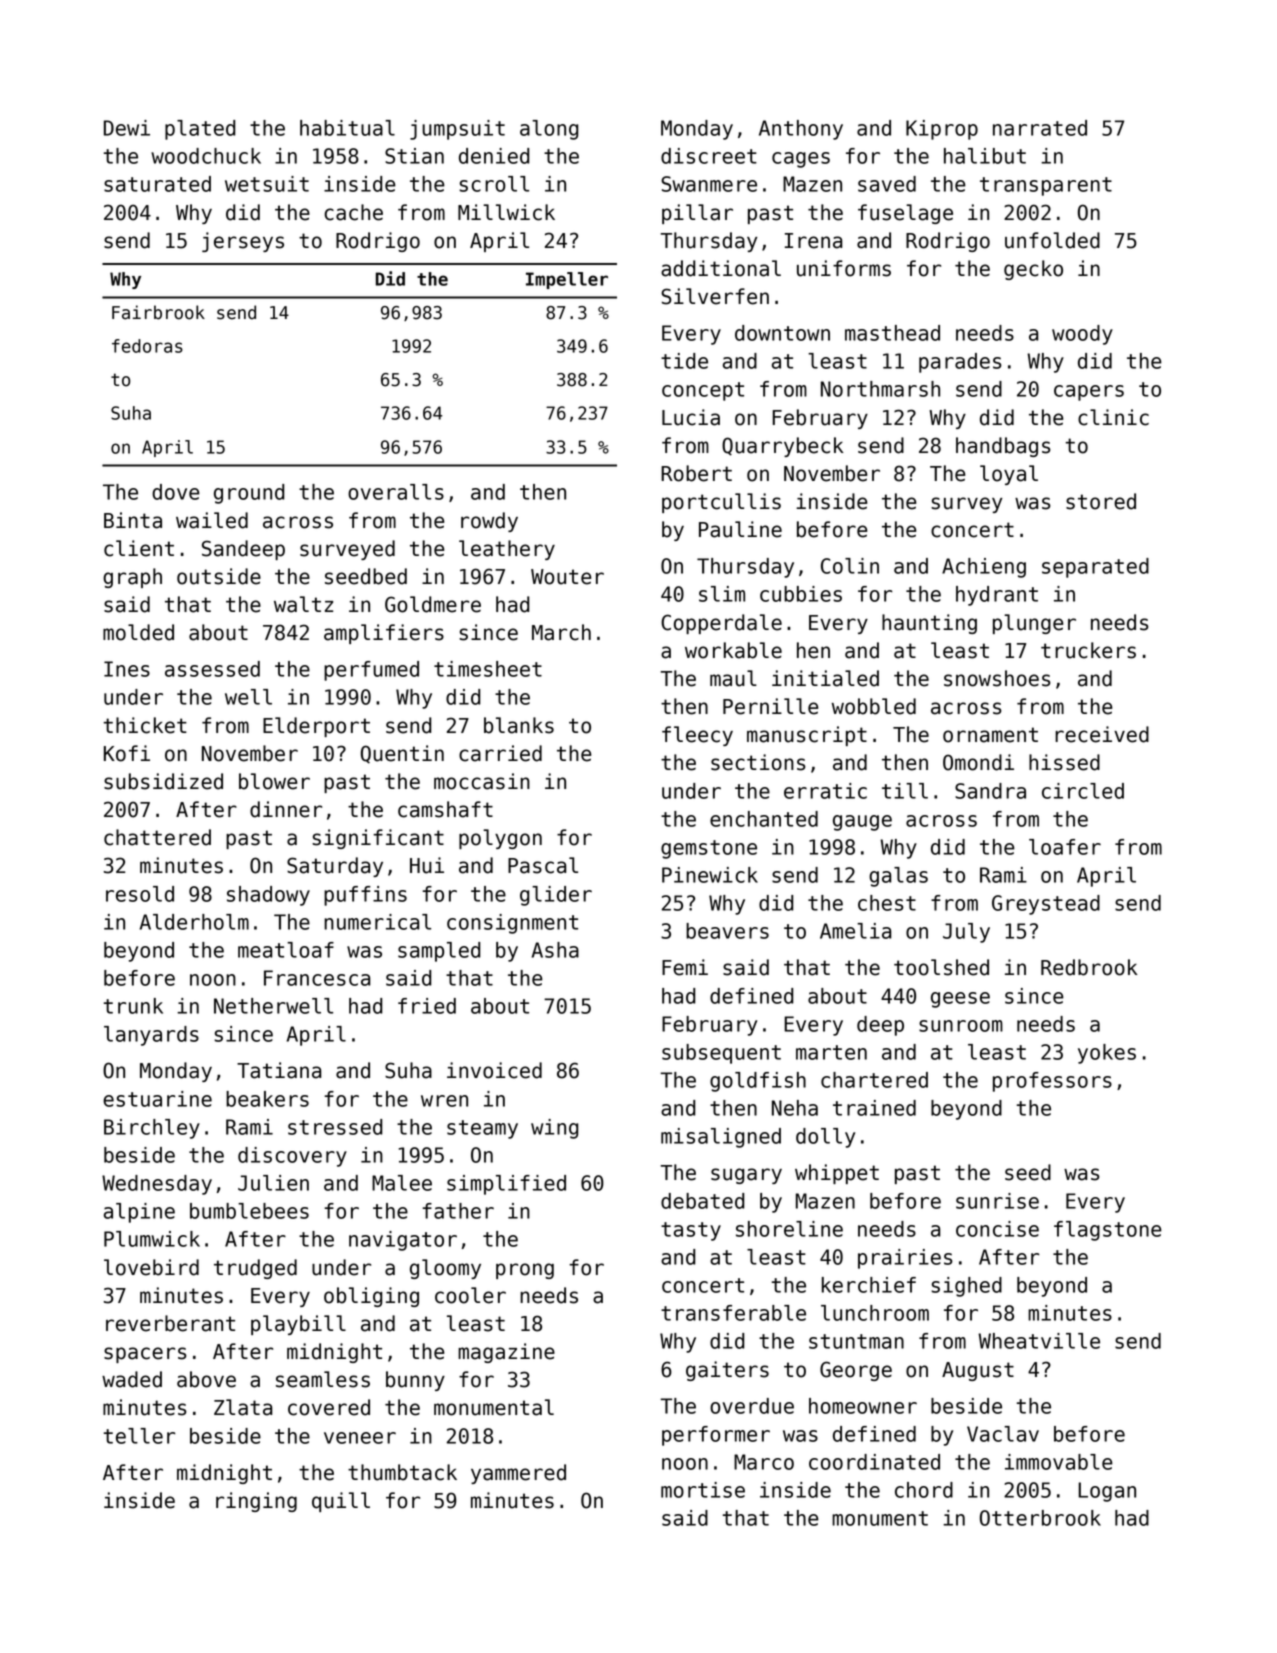 Image resolution: width=1277 pixels, height=1653 pixels. I want to click on pillar, so click(697, 214).
